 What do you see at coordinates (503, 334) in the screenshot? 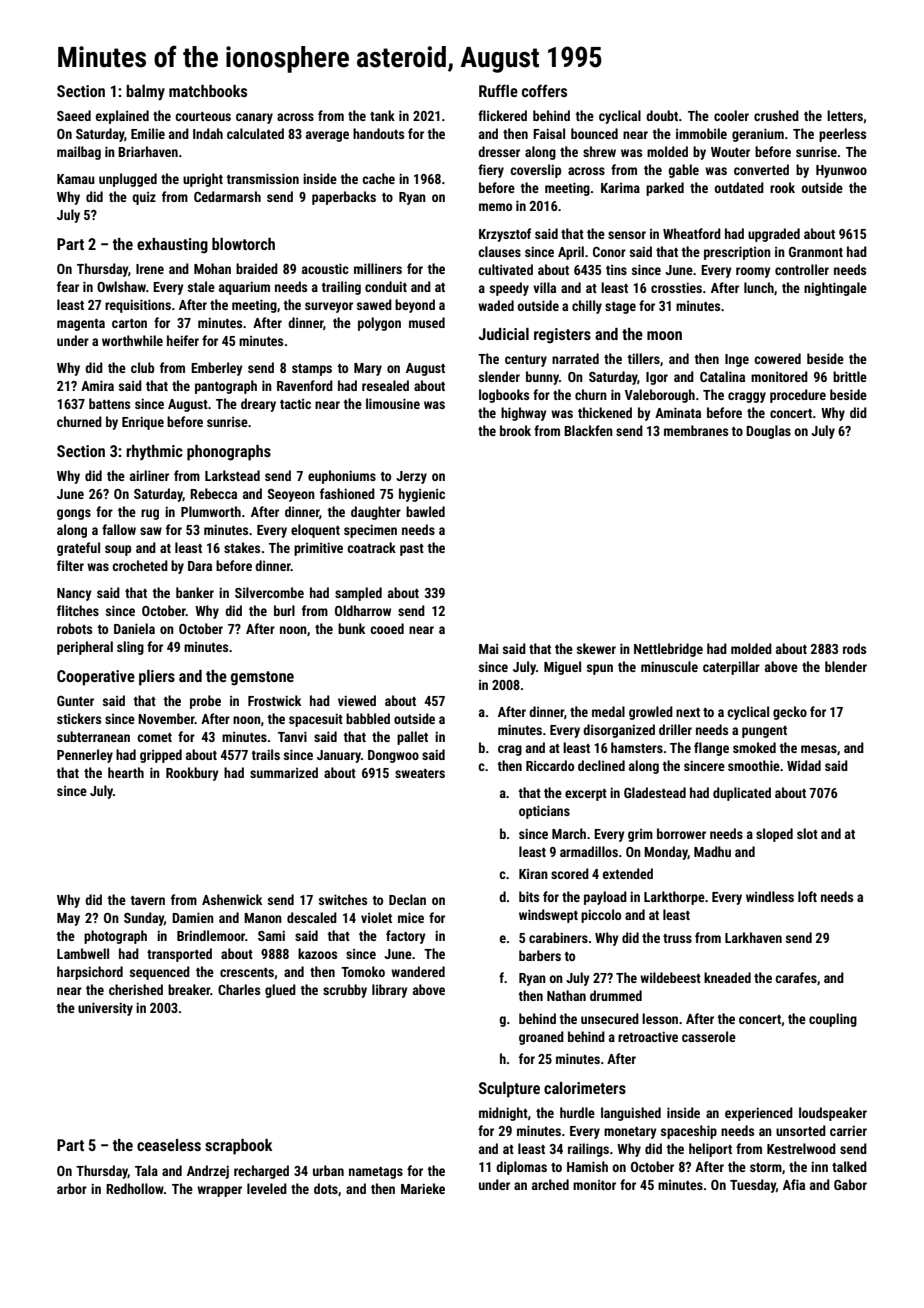
I see `Judicial` at bounding box center [503, 334].
